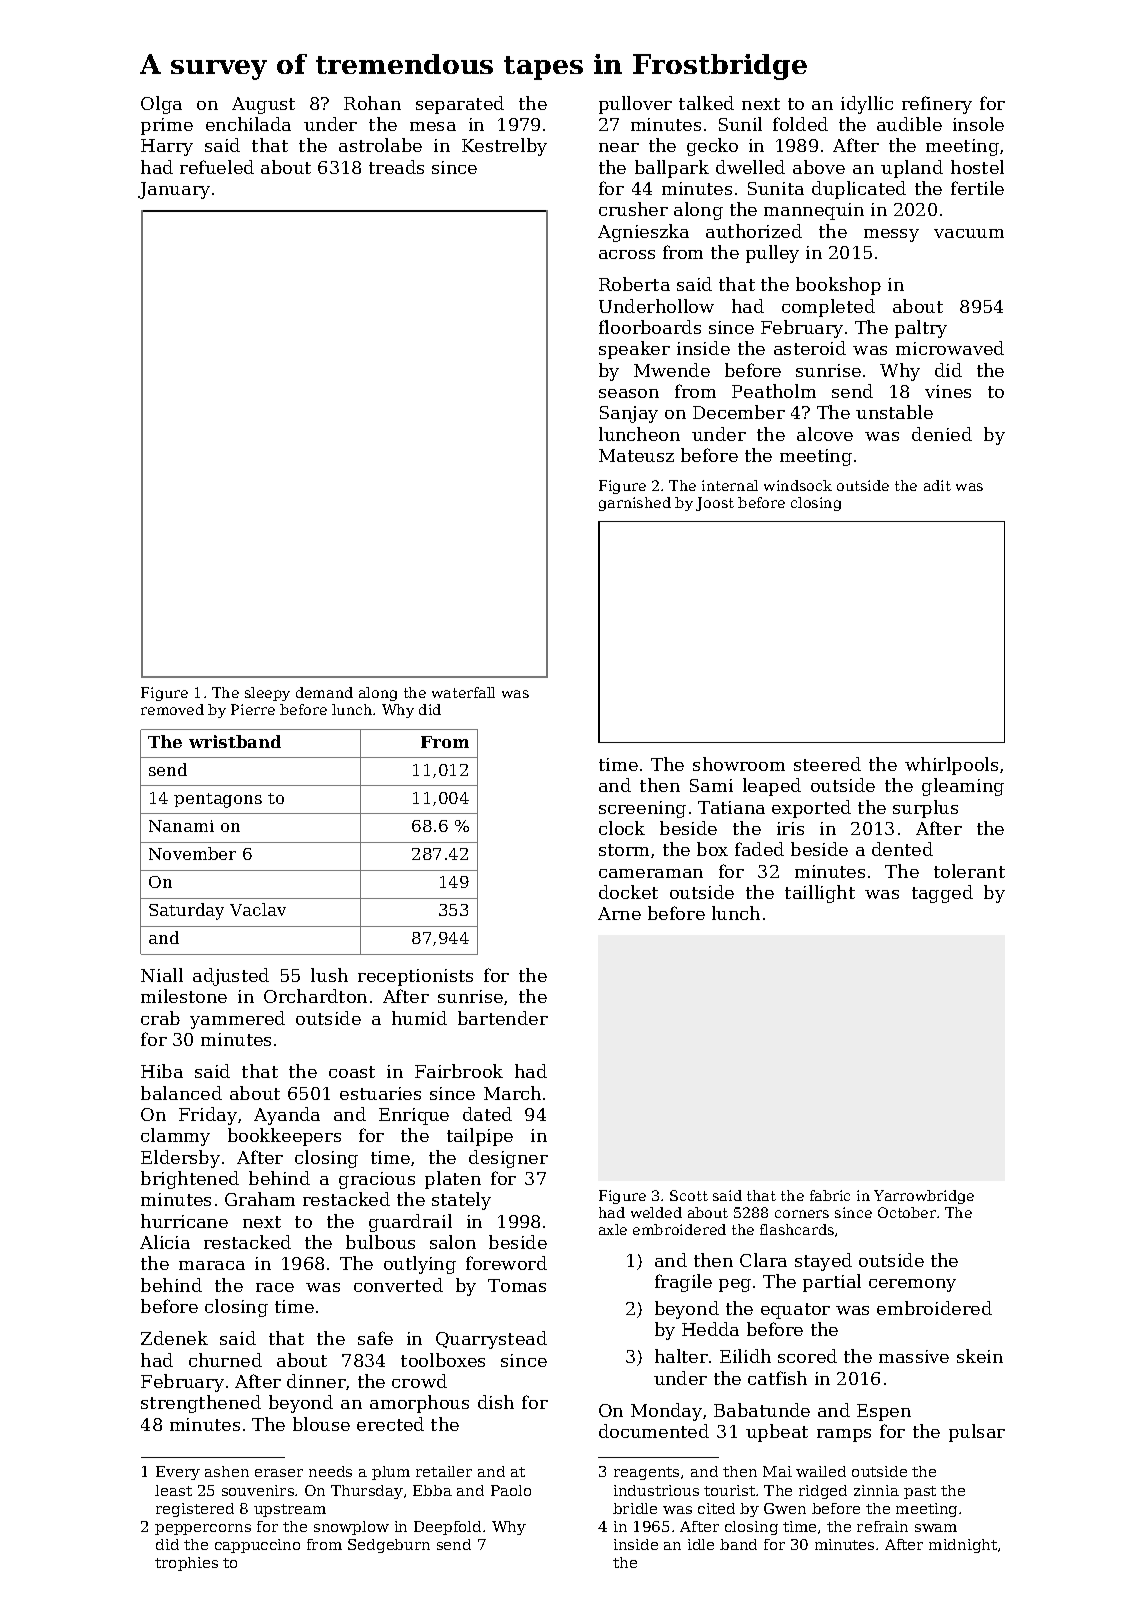  I want to click on season, so click(629, 393).
